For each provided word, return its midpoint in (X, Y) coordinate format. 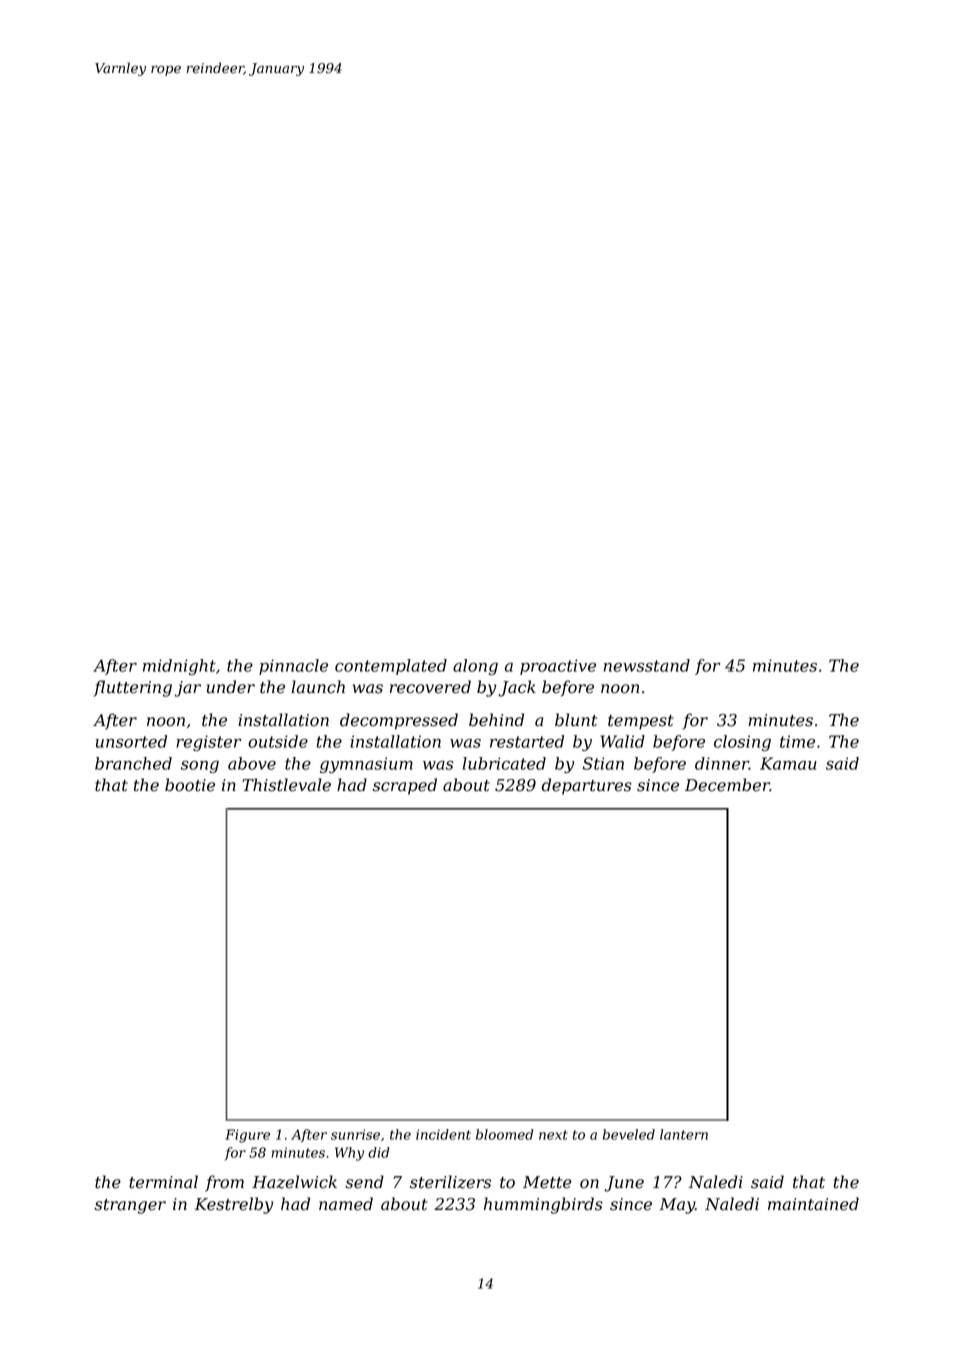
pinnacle (293, 667)
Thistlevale (286, 785)
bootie (190, 785)
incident (443, 1134)
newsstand (647, 665)
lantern (684, 1134)
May (677, 1206)
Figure (247, 1136)
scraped (405, 786)
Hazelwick (294, 1182)
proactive (558, 667)
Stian (603, 763)
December (727, 785)
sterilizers (450, 1182)
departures (587, 786)
